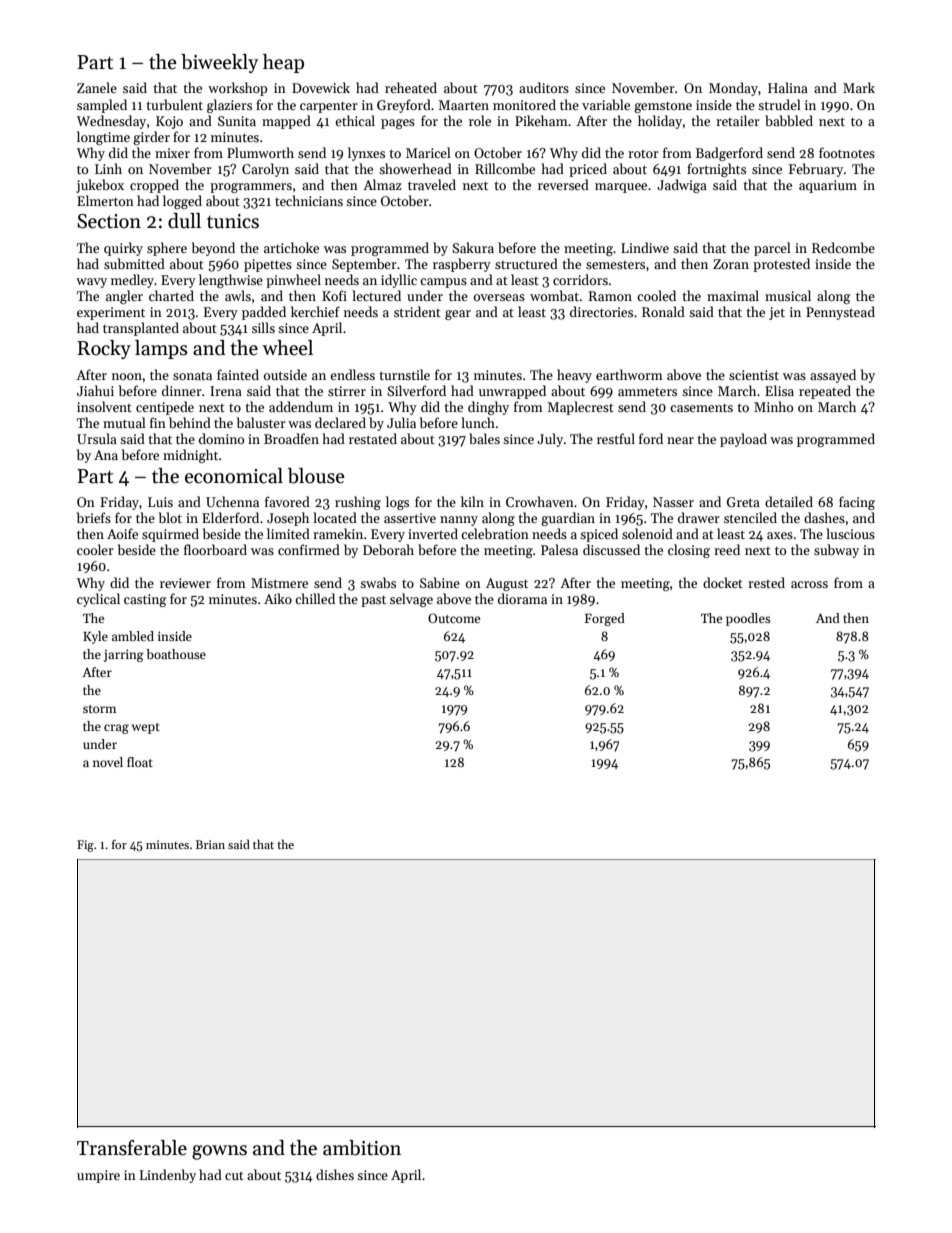  I want to click on ambition, so click(362, 1148).
